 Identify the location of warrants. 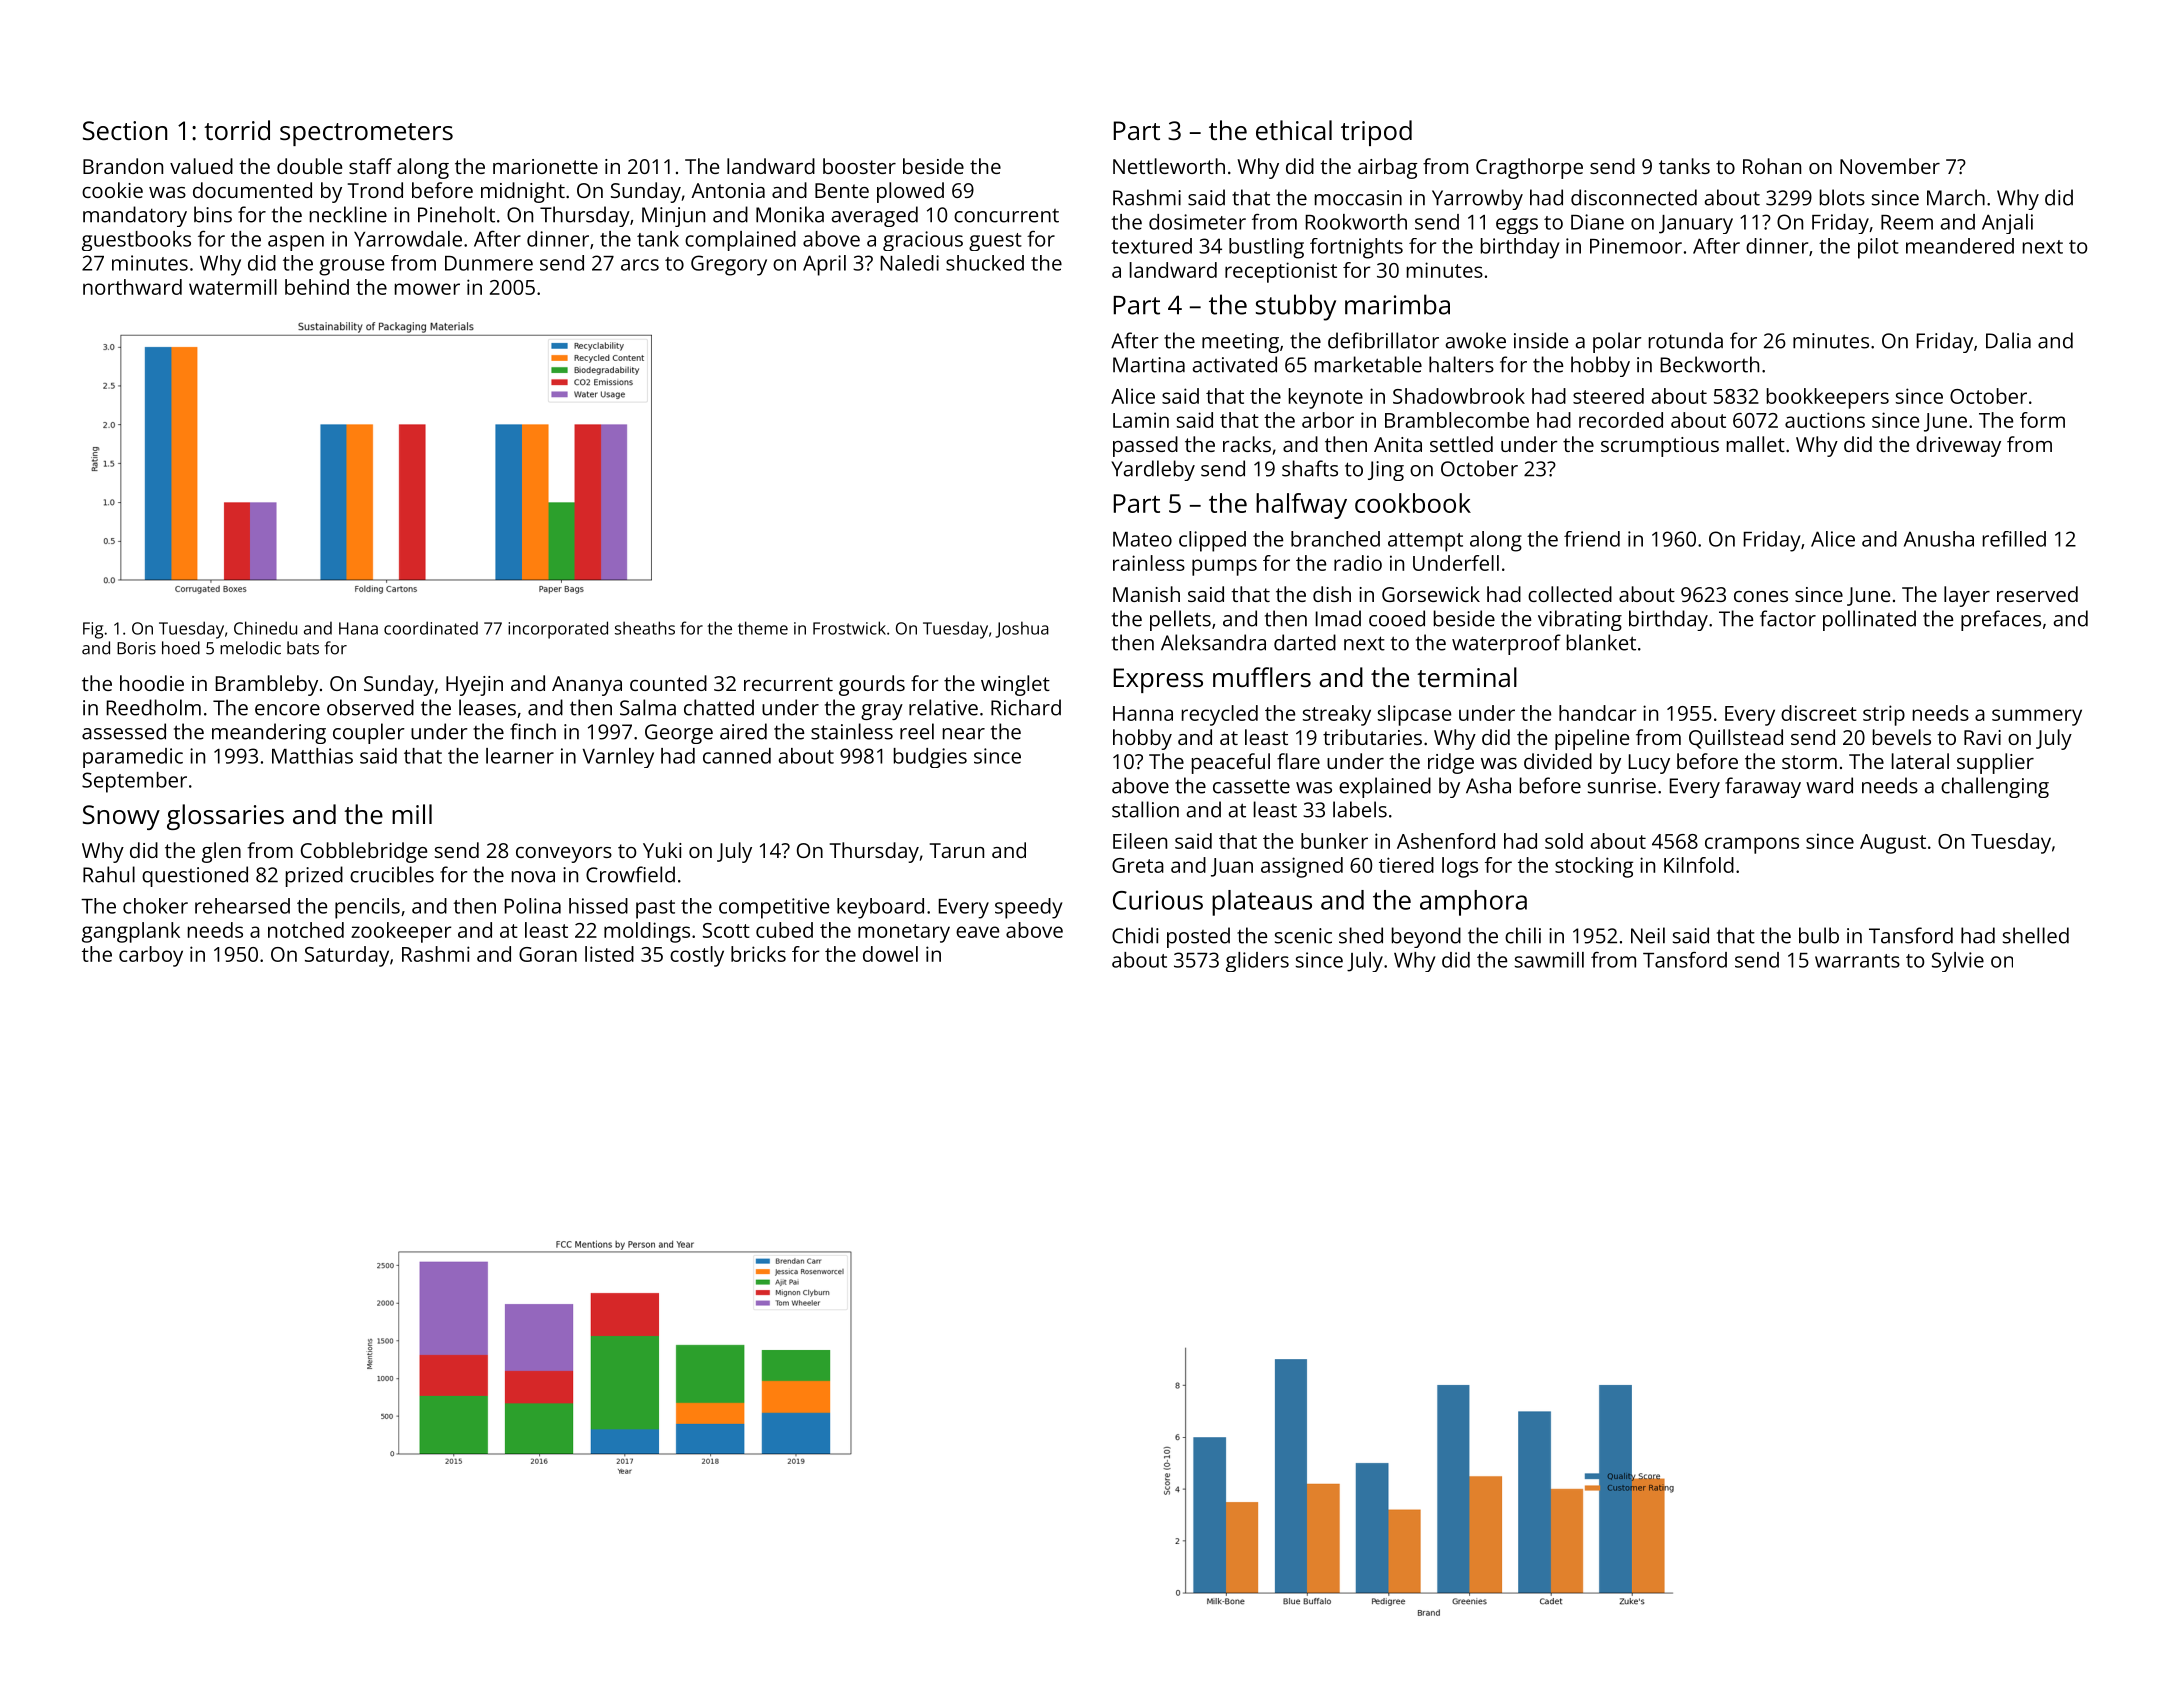
(1857, 961).
